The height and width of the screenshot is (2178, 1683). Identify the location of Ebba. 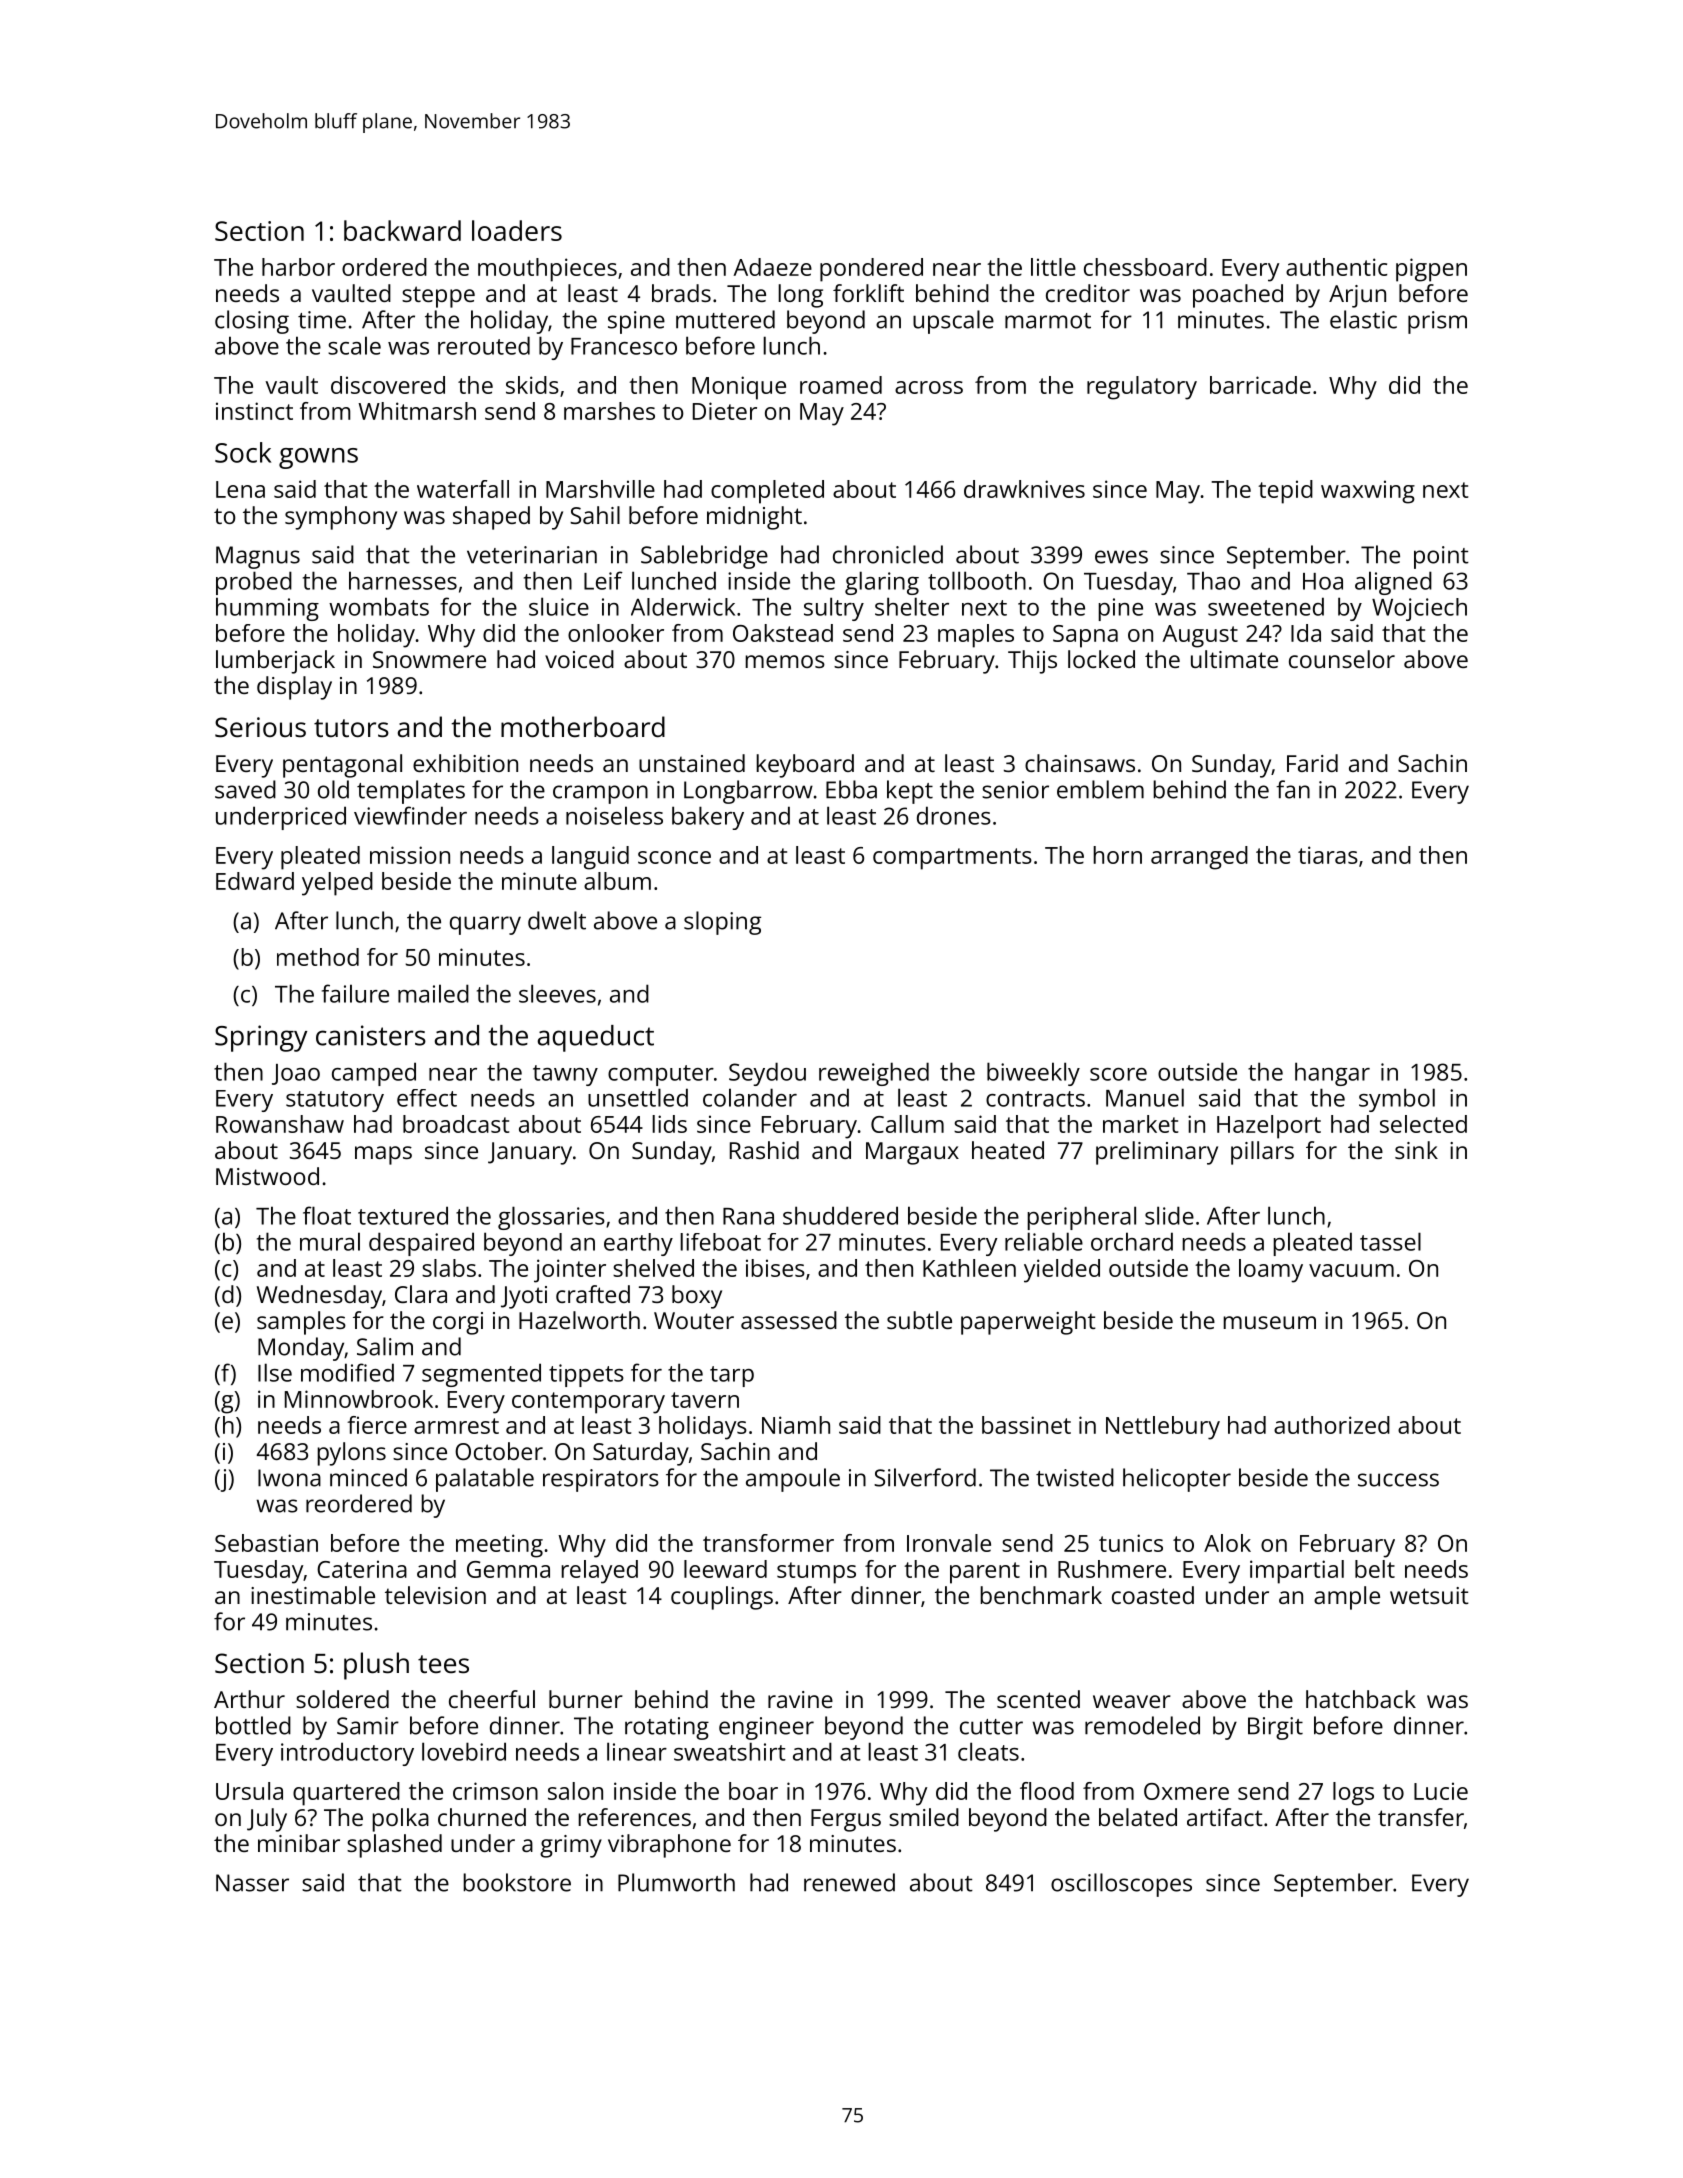
(851, 789).
